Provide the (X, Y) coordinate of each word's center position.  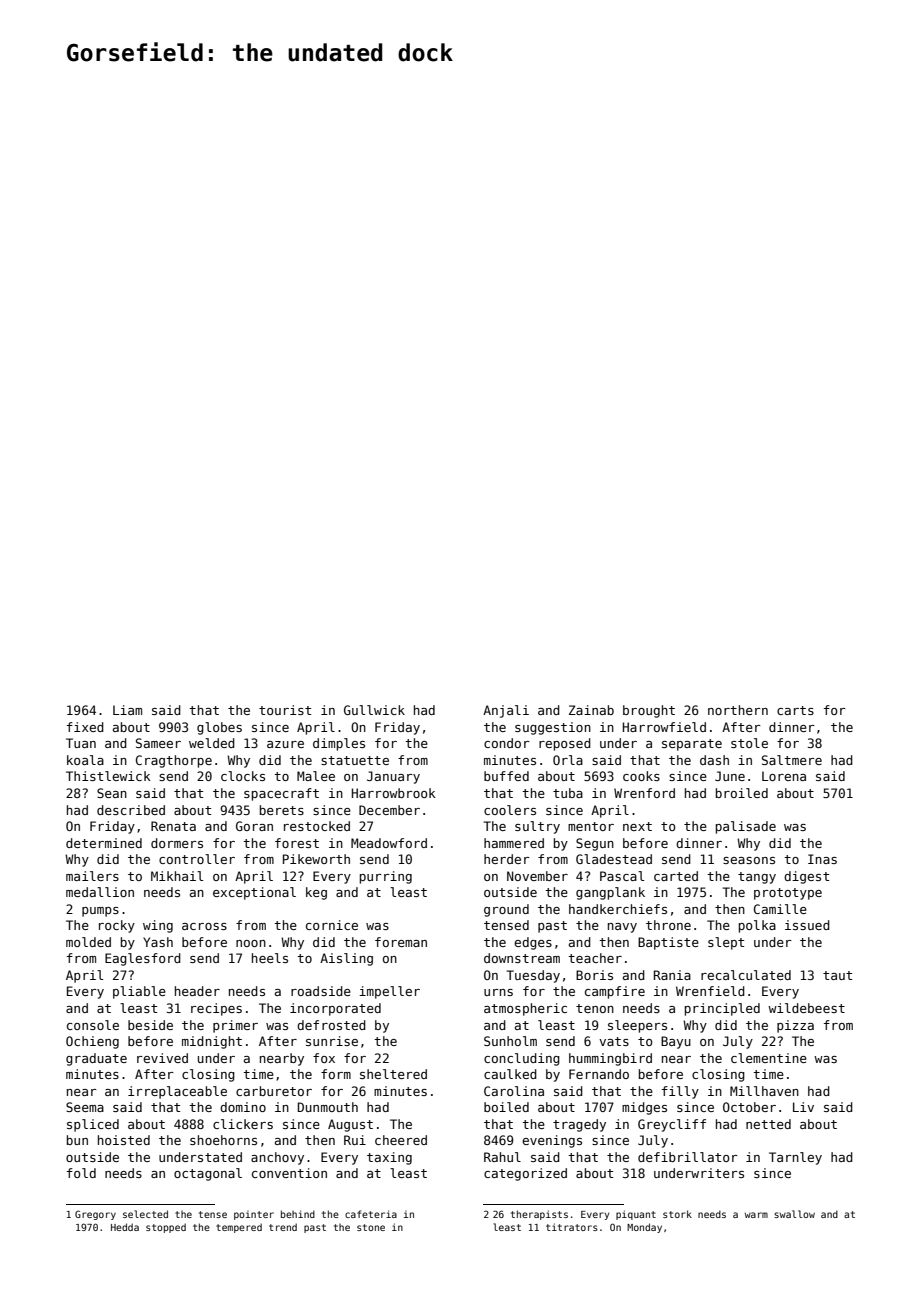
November (537, 876)
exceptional (254, 893)
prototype (788, 894)
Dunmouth (328, 1107)
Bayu (676, 1042)
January (393, 777)
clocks (243, 776)
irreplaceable (177, 1092)
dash (714, 760)
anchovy (277, 1158)
